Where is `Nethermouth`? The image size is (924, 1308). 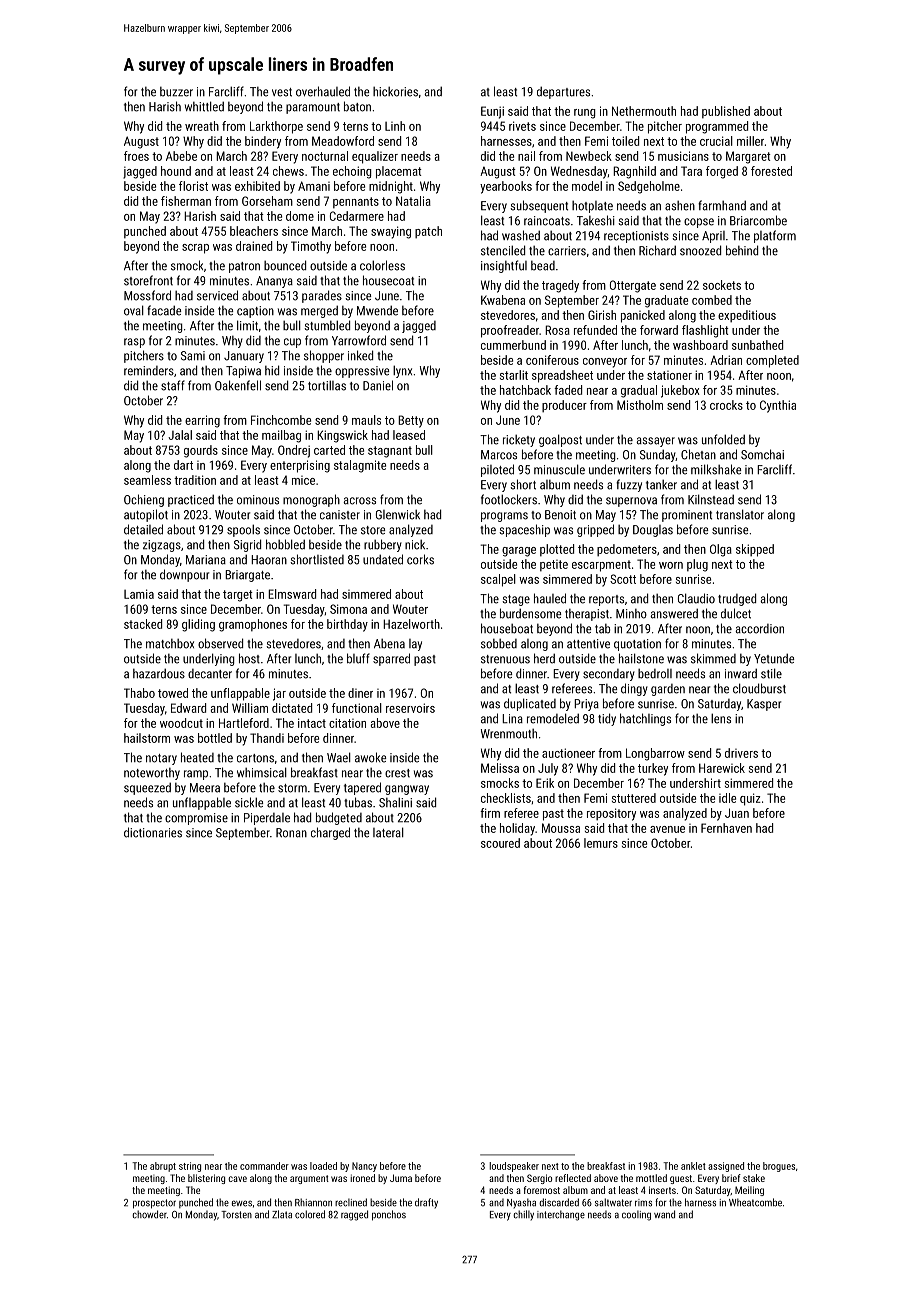 Nethermouth is located at coordinates (644, 111).
